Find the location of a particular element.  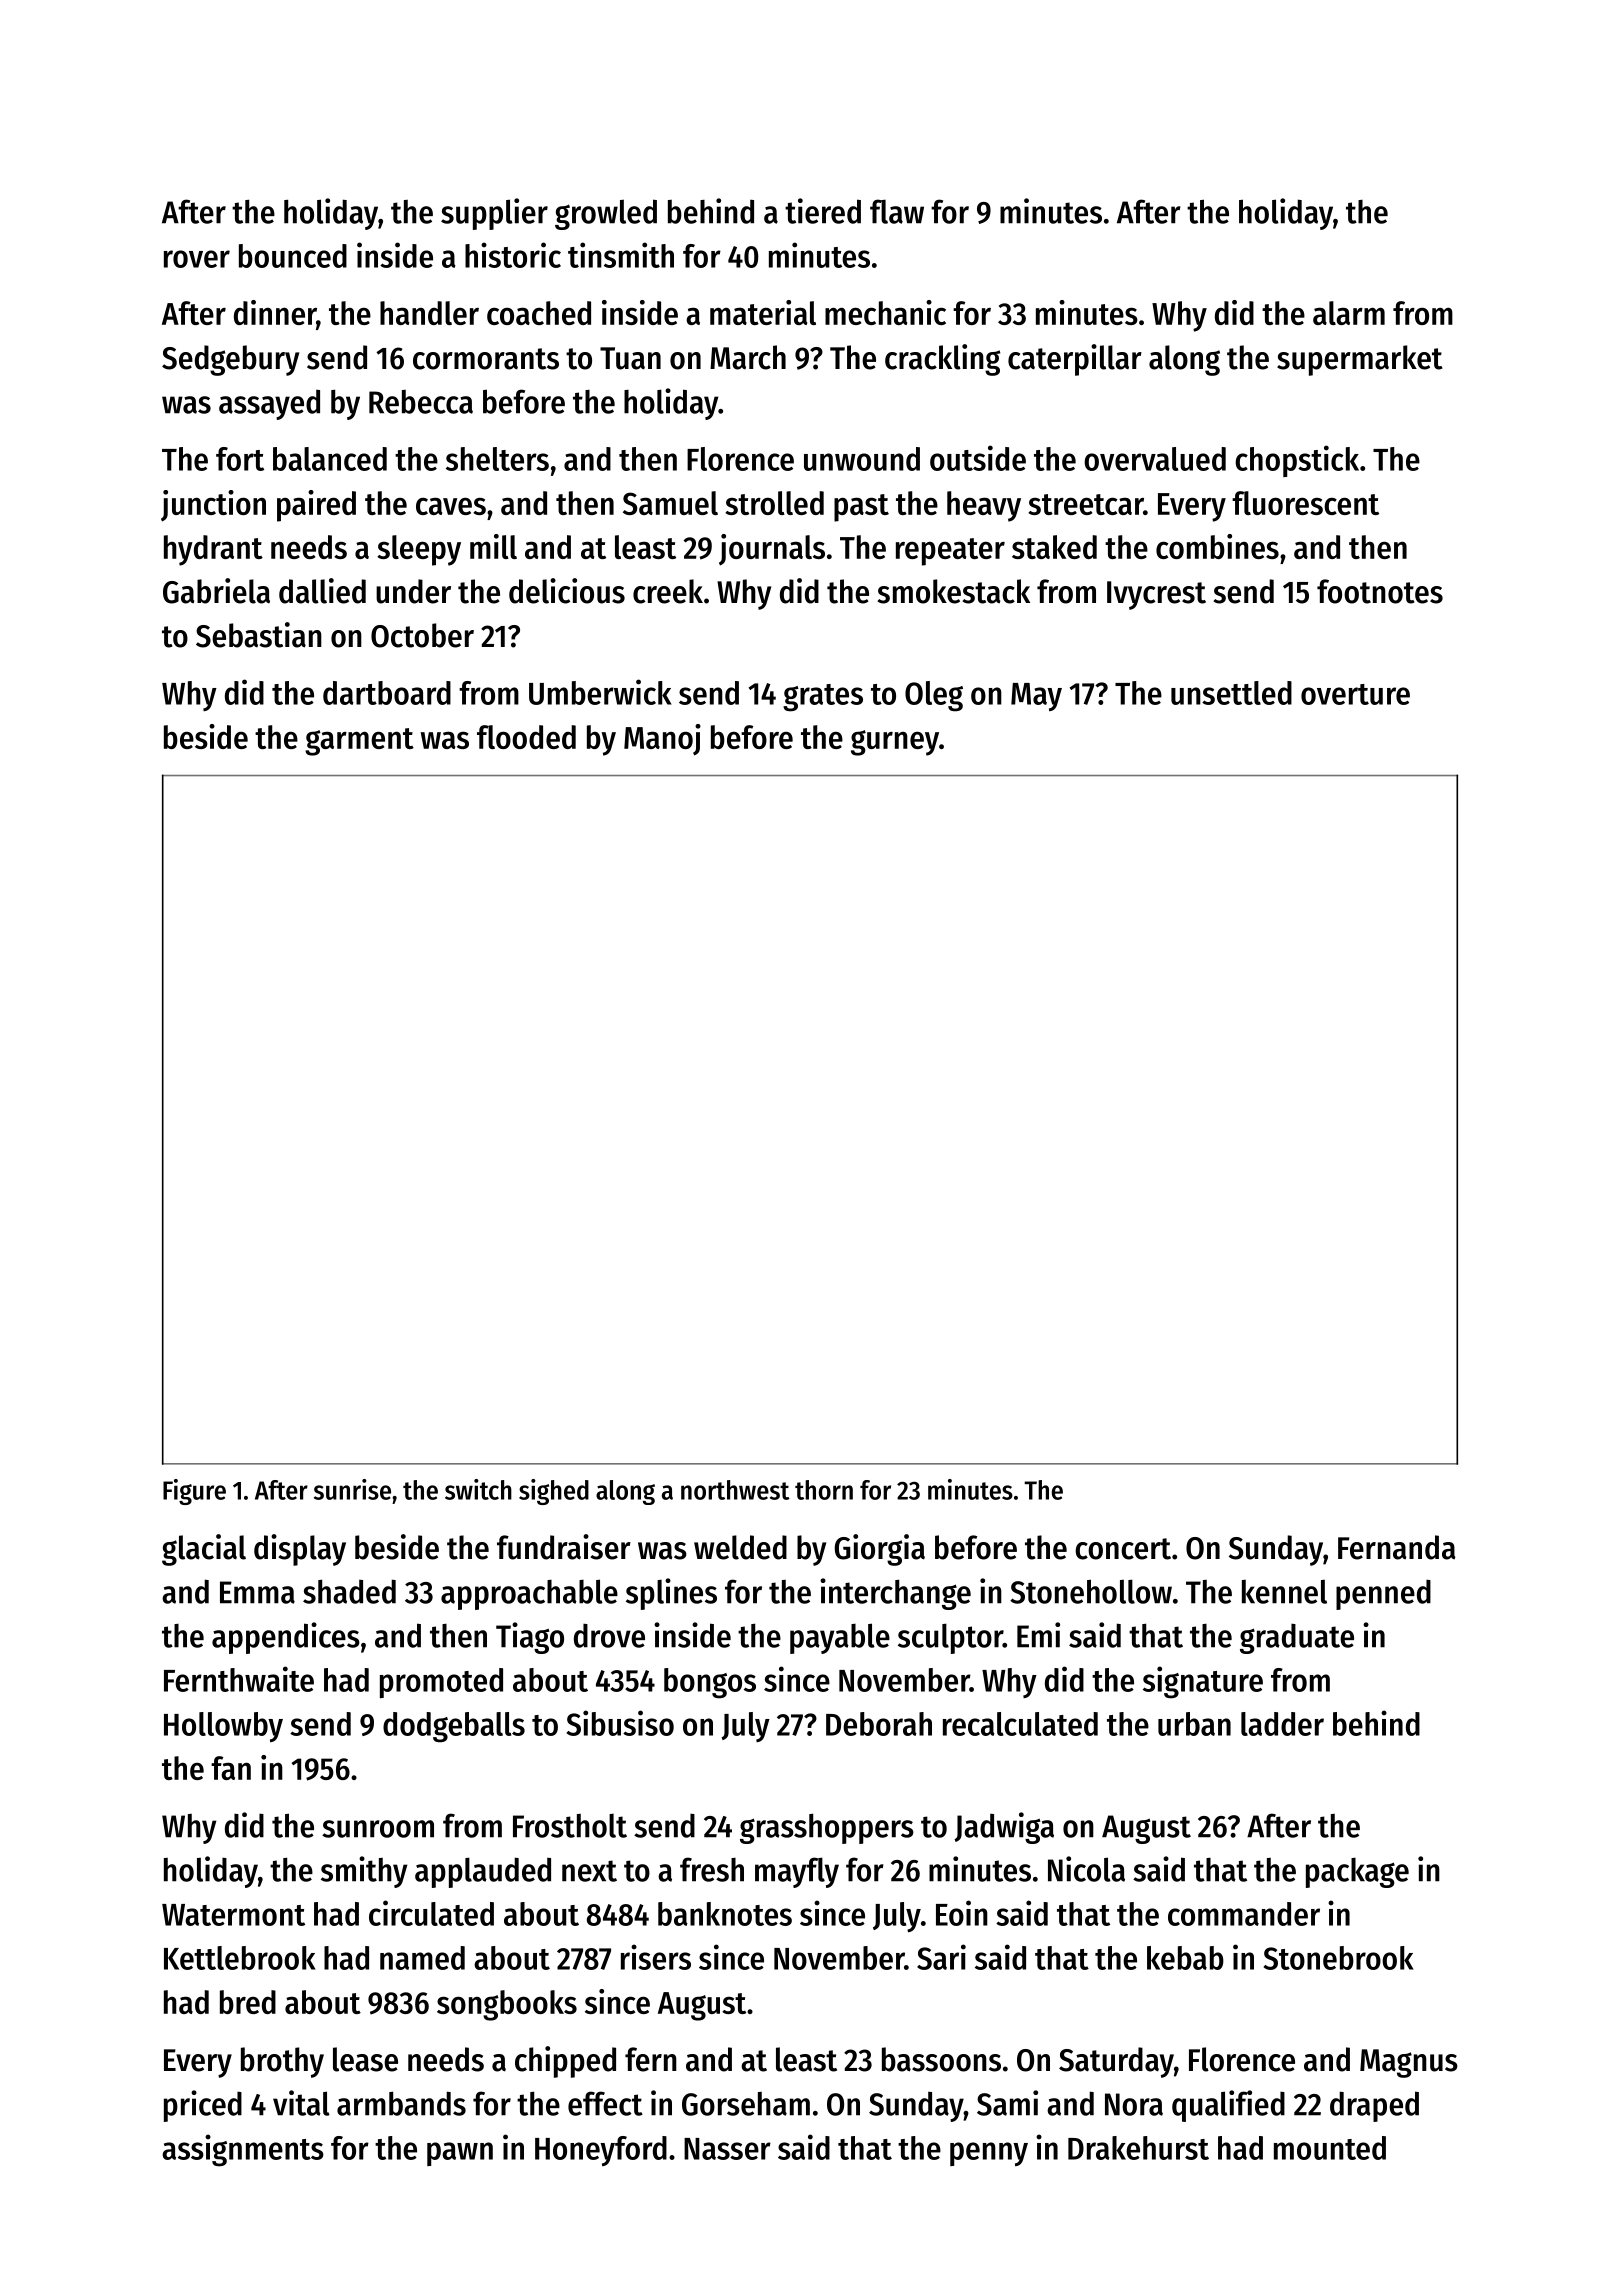

concert is located at coordinates (1123, 1549).
